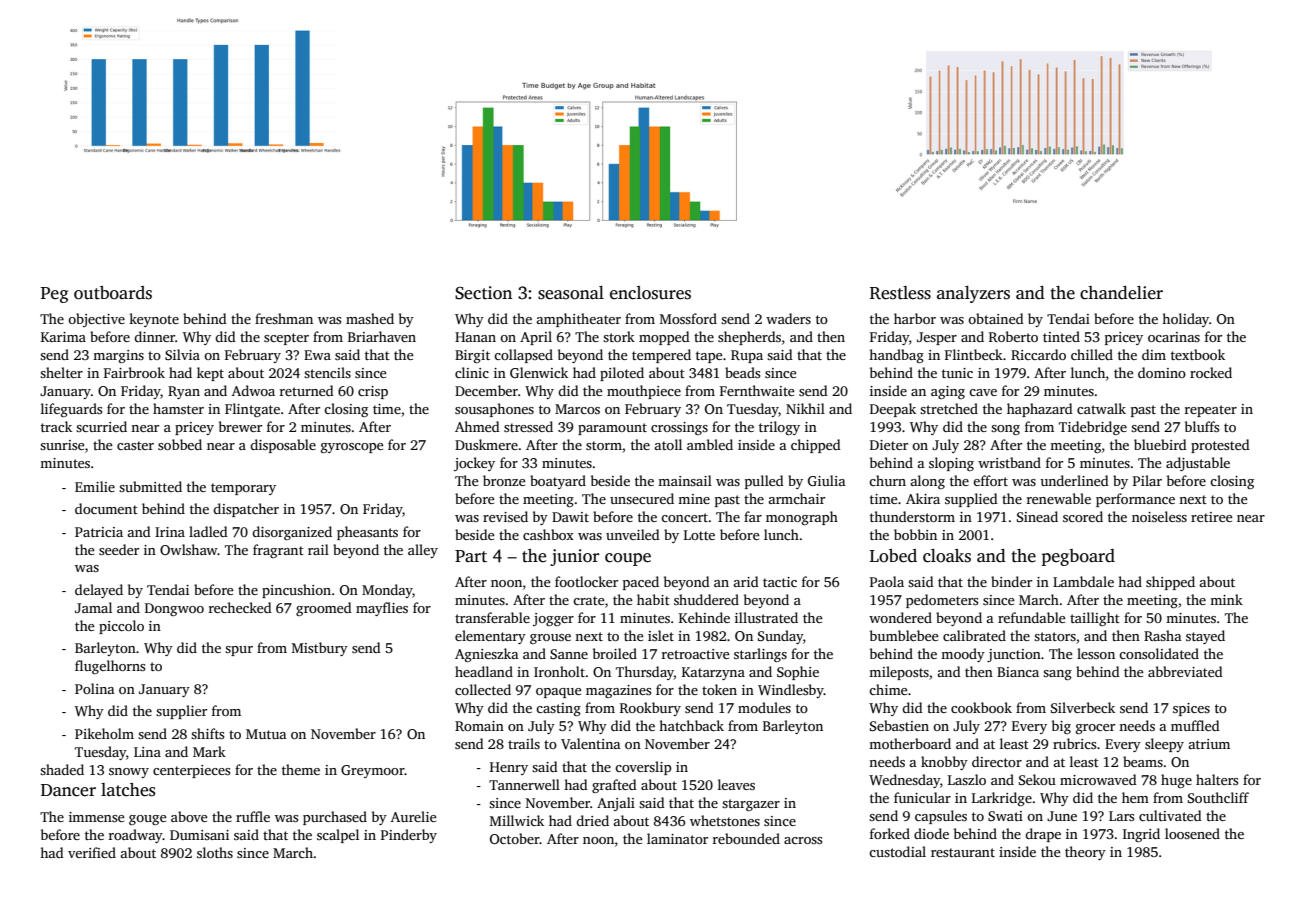  What do you see at coordinates (373, 392) in the screenshot?
I see `crisp` at bounding box center [373, 392].
